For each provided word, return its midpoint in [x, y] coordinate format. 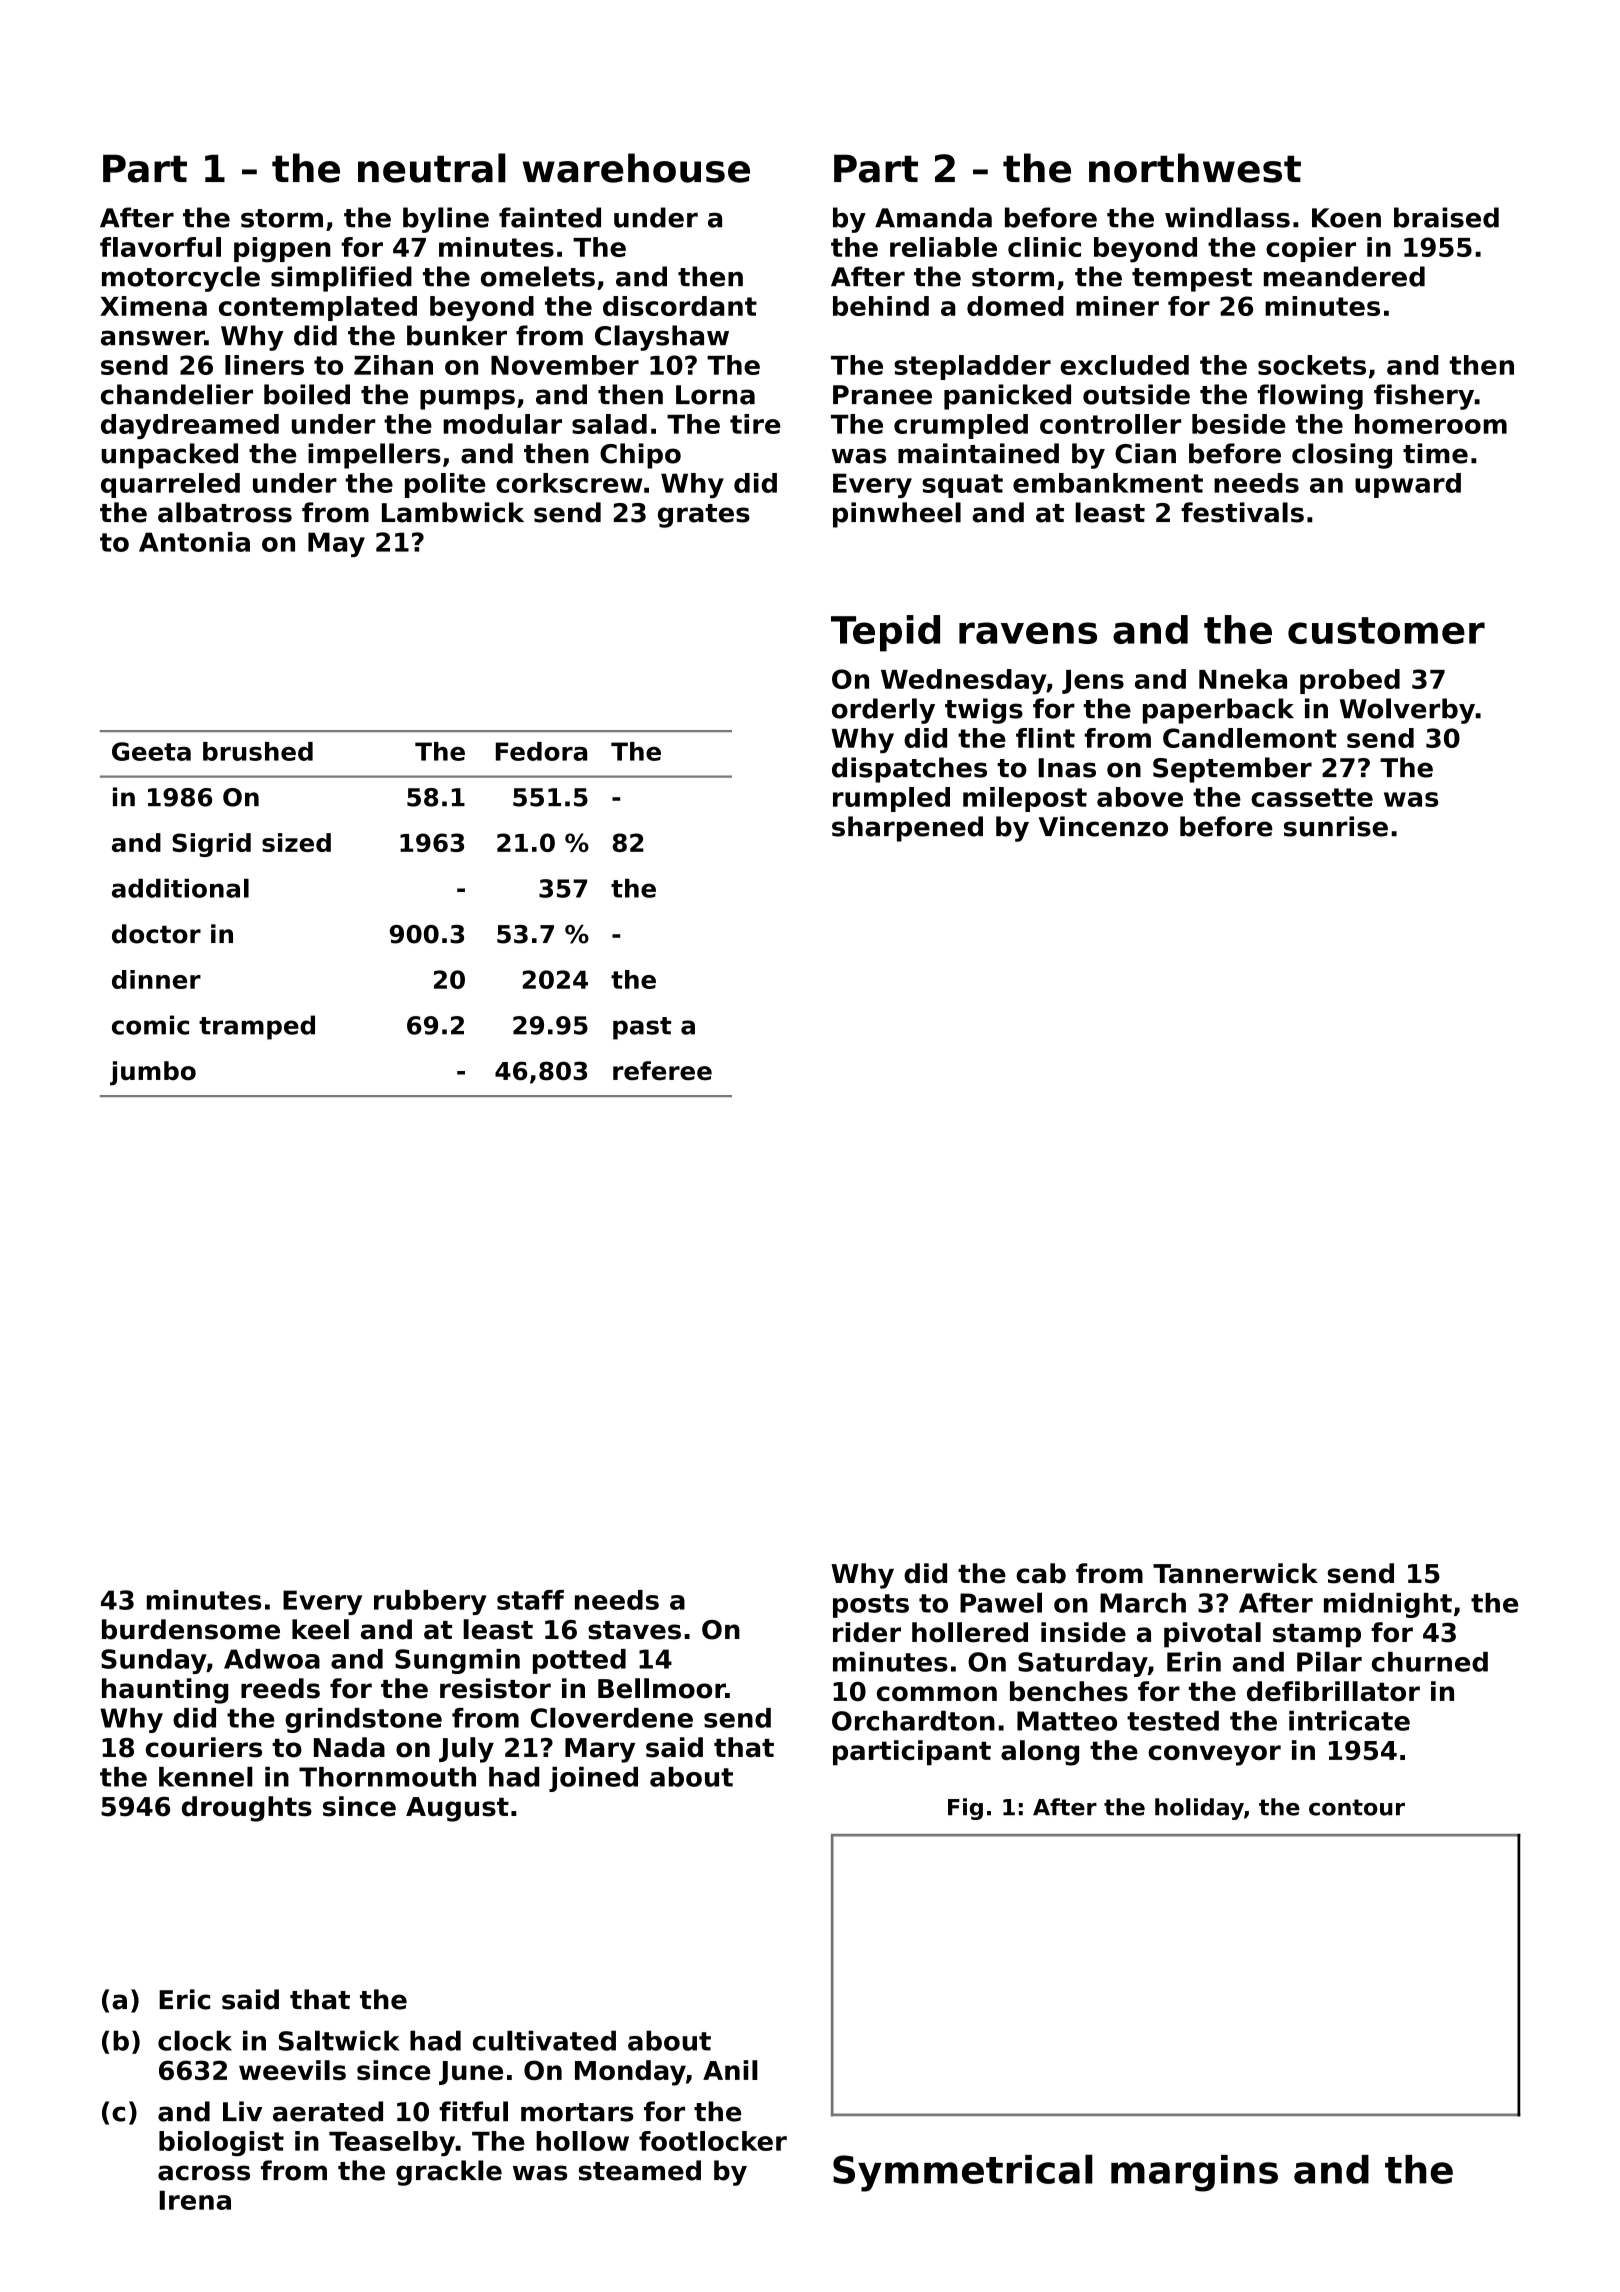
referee [662, 1071]
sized [296, 842]
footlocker [713, 2141]
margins [1194, 2173]
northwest [1195, 168]
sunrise [1336, 826]
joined [593, 1779]
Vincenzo [1103, 826]
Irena [195, 2200]
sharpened [907, 829]
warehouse [636, 168]
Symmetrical [963, 2173]
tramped [257, 1027]
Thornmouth [387, 1777]
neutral [432, 168]
